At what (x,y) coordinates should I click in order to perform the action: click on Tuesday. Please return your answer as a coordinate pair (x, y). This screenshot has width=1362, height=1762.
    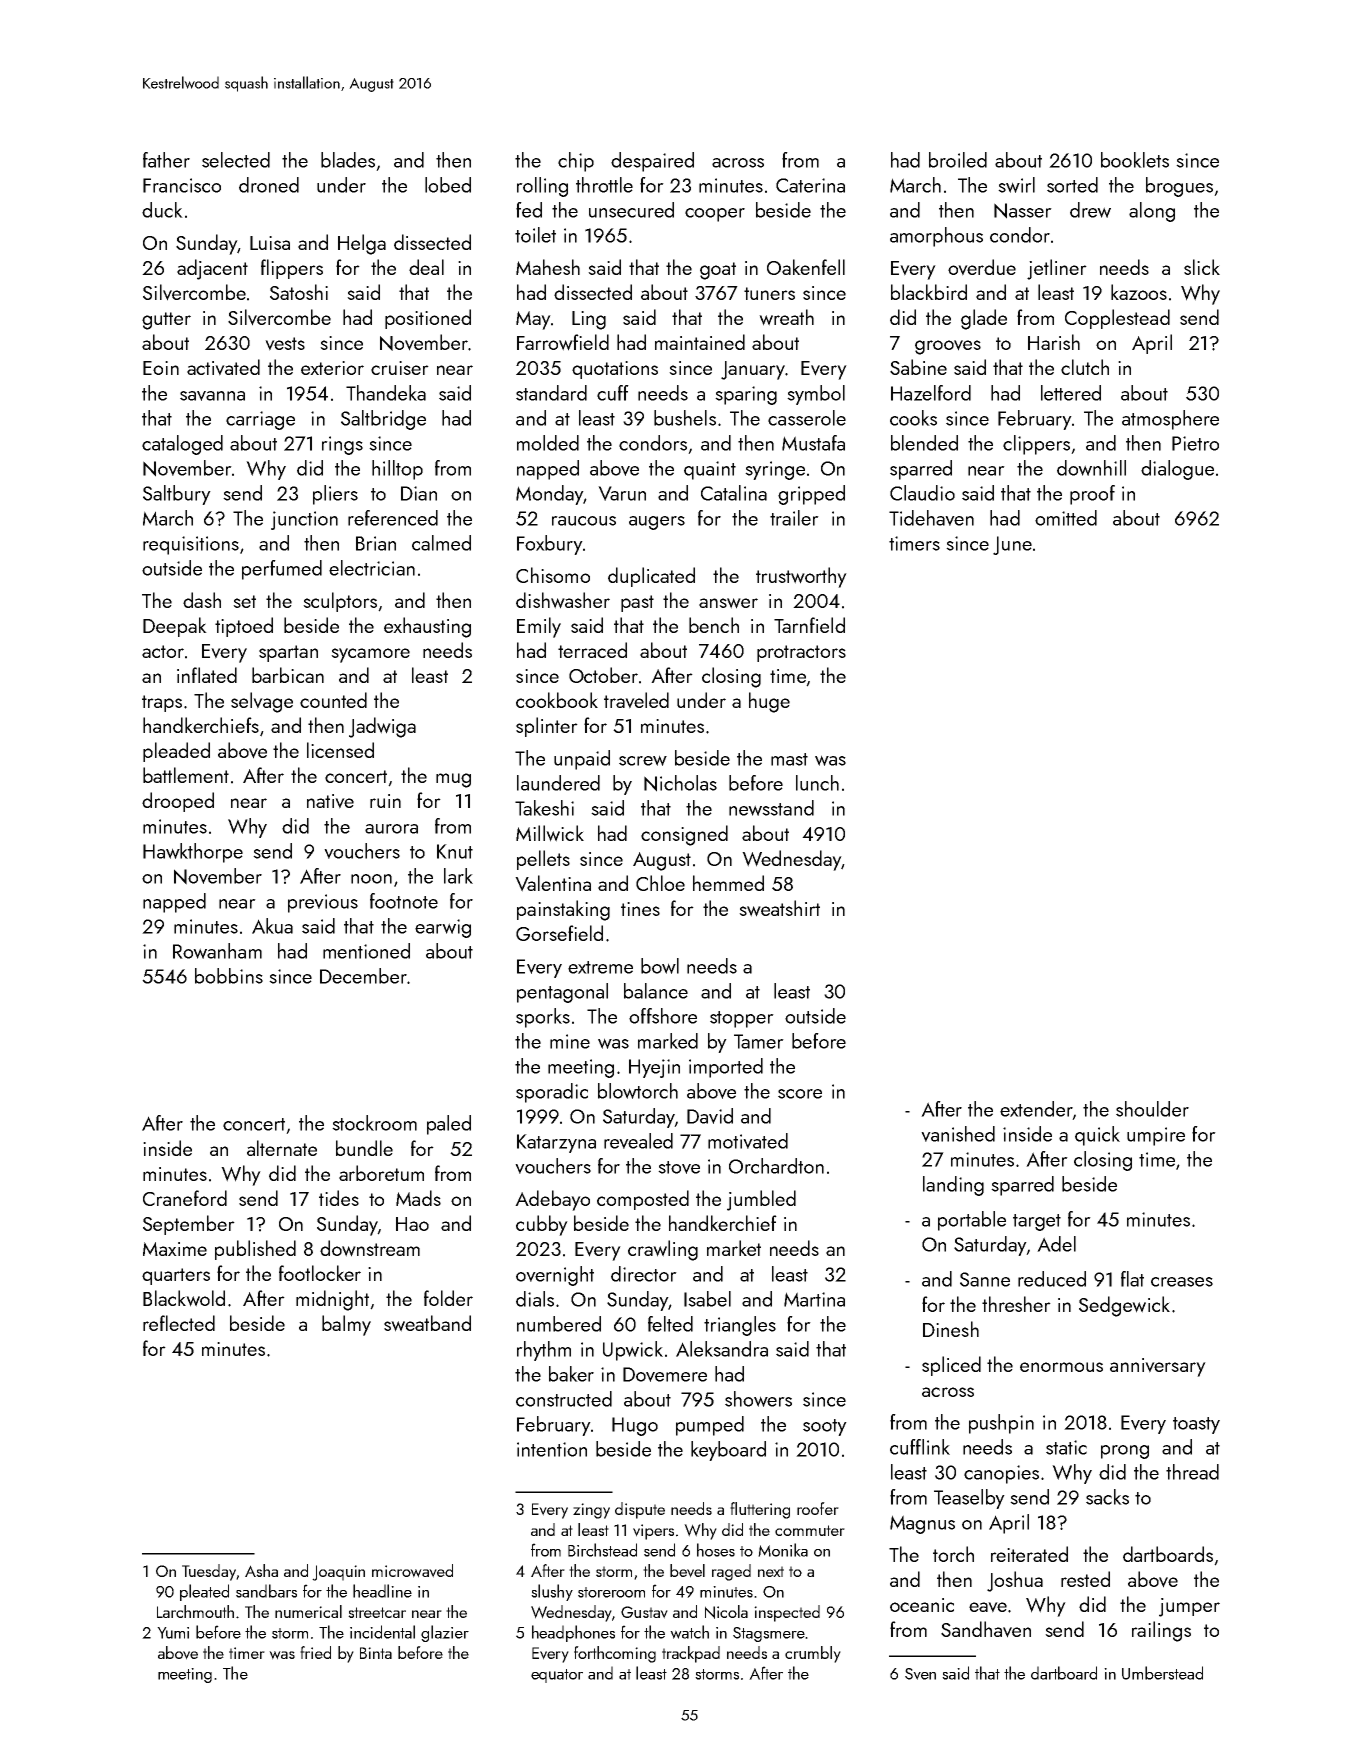
    Looking at the image, I should click on (209, 1572).
